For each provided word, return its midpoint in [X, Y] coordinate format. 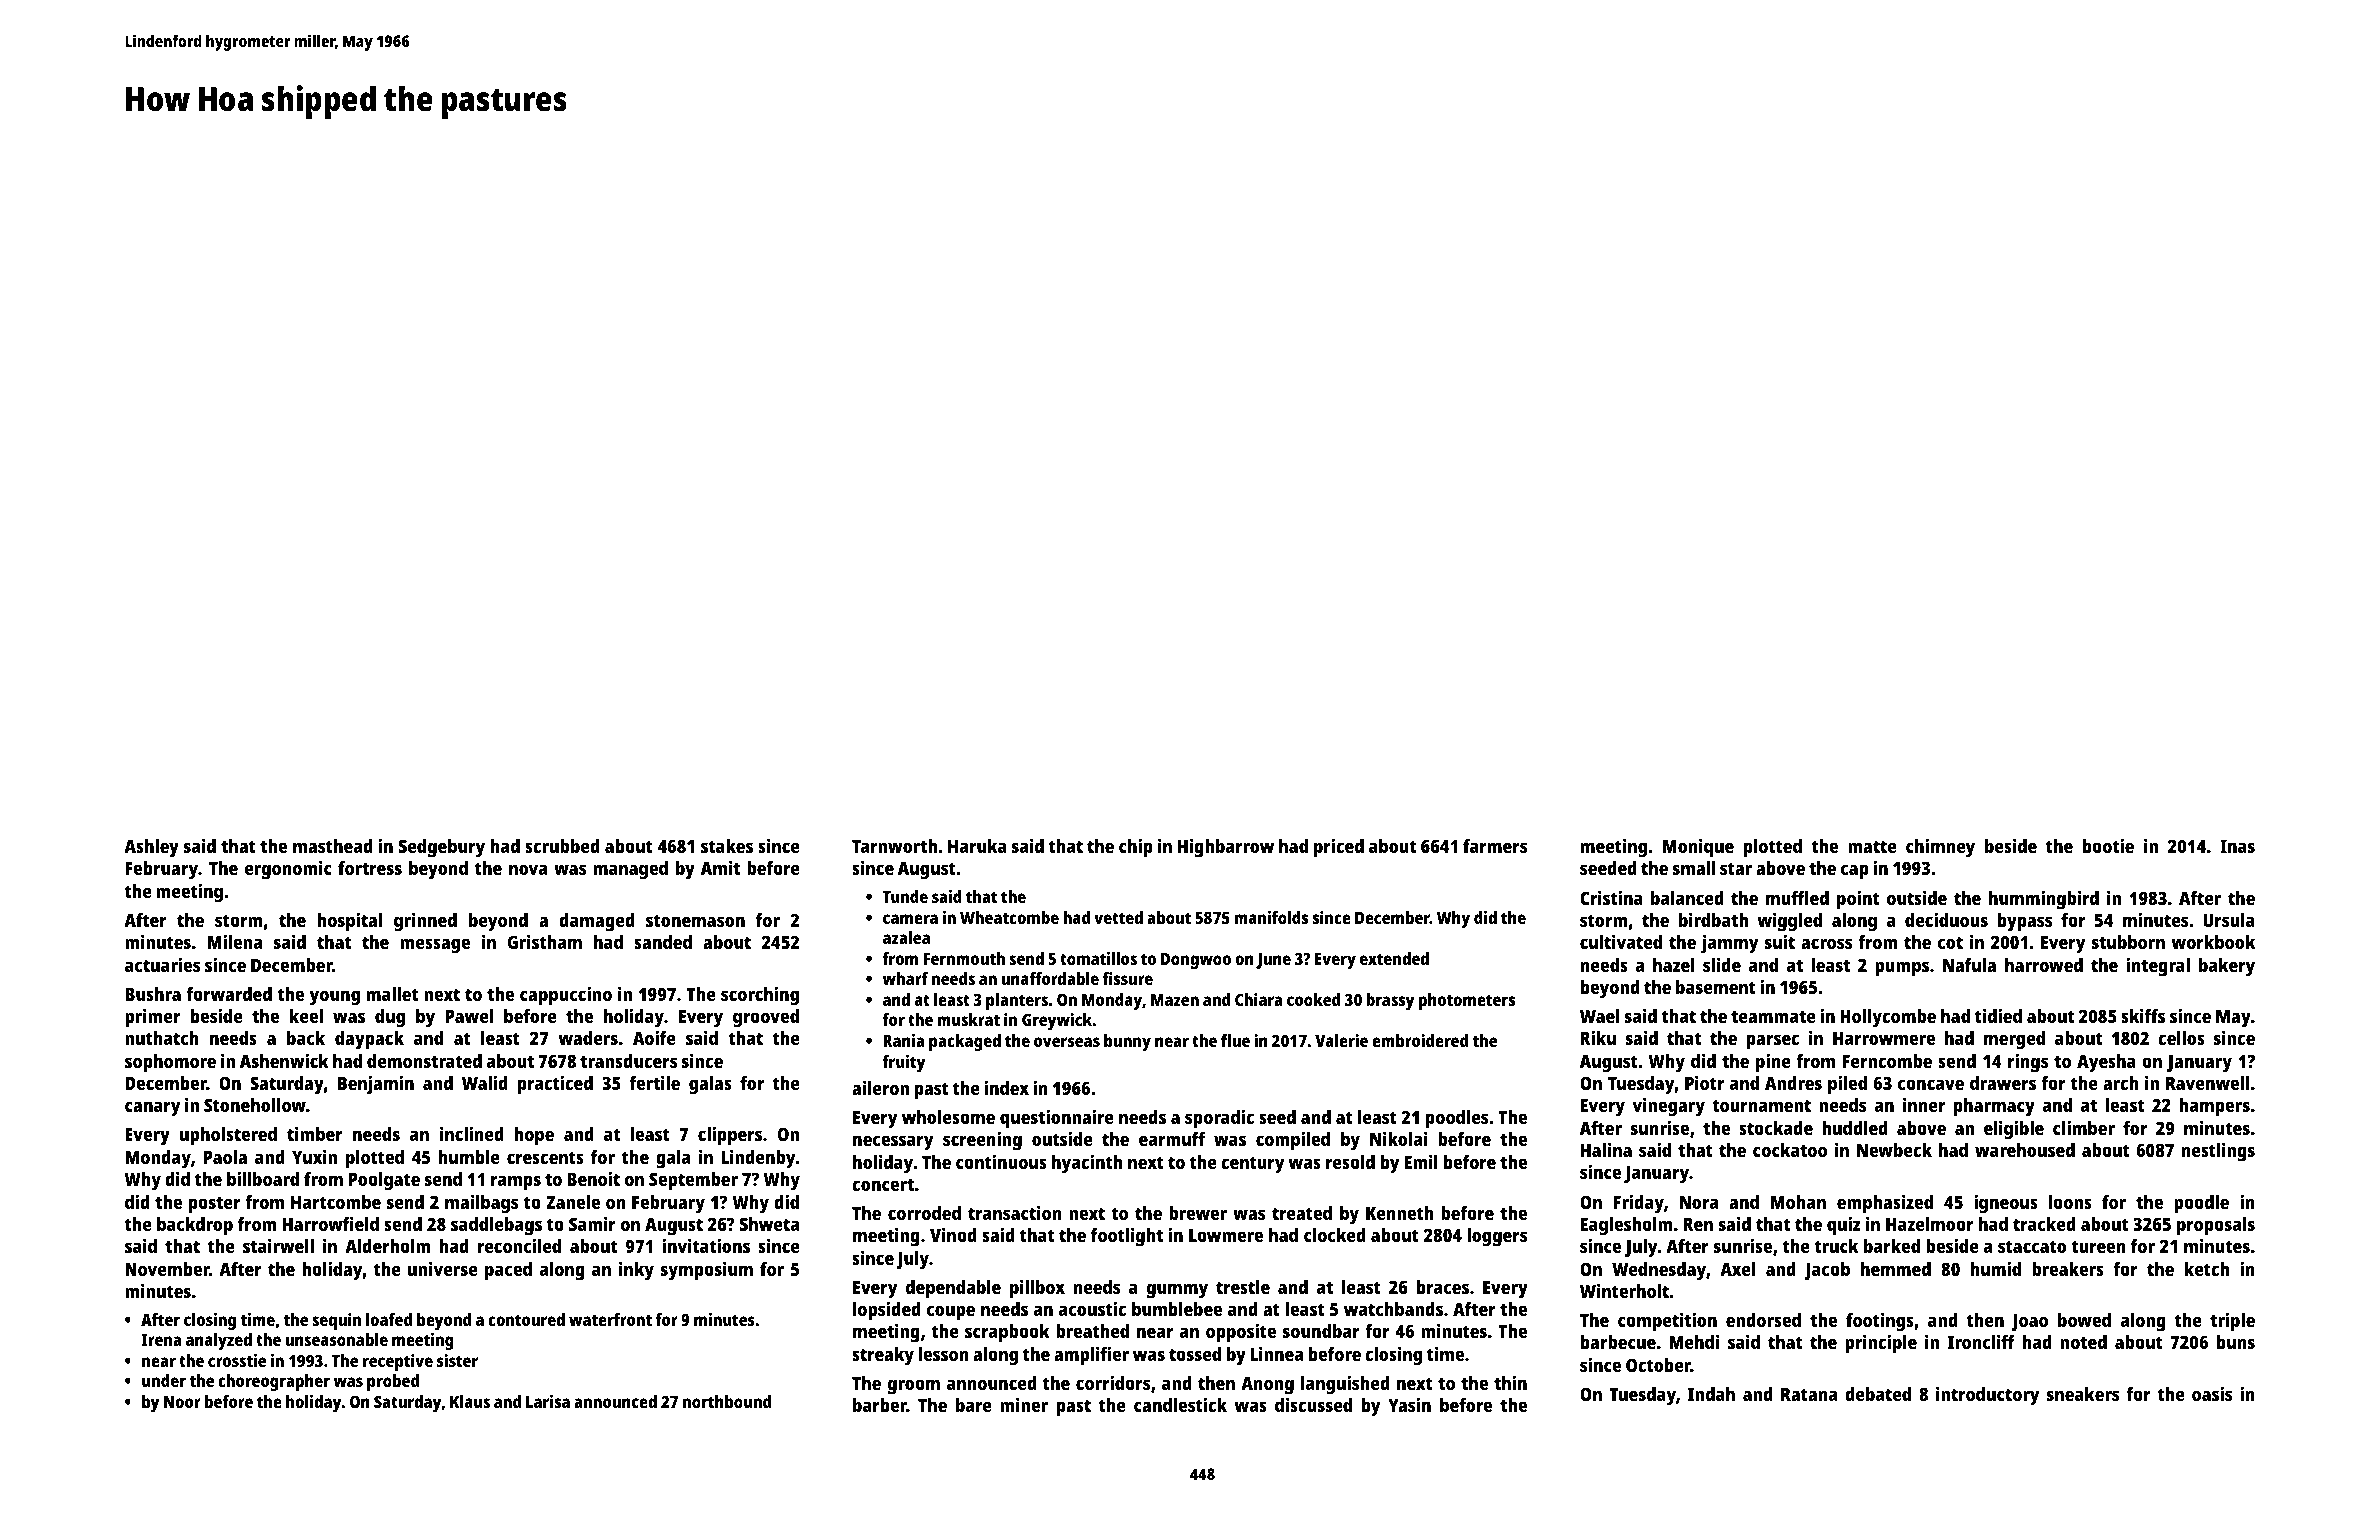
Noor [182, 1402]
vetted [1118, 917]
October [1658, 1365]
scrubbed [562, 846]
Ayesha [2106, 1063]
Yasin [1409, 1404]
